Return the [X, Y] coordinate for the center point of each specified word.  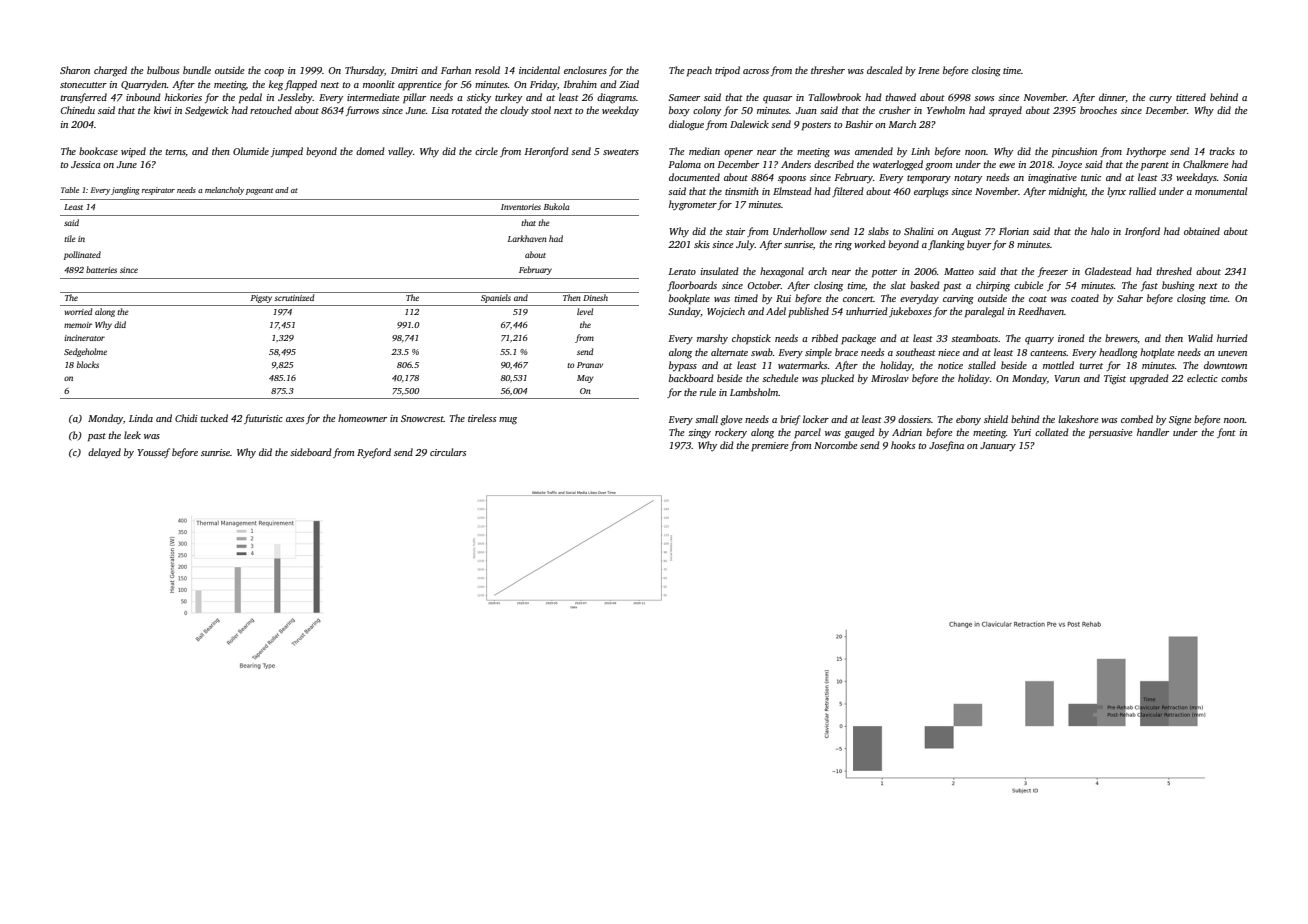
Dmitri [404, 70]
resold [487, 70]
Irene [928, 70]
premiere [769, 447]
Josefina [946, 446]
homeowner [362, 418]
